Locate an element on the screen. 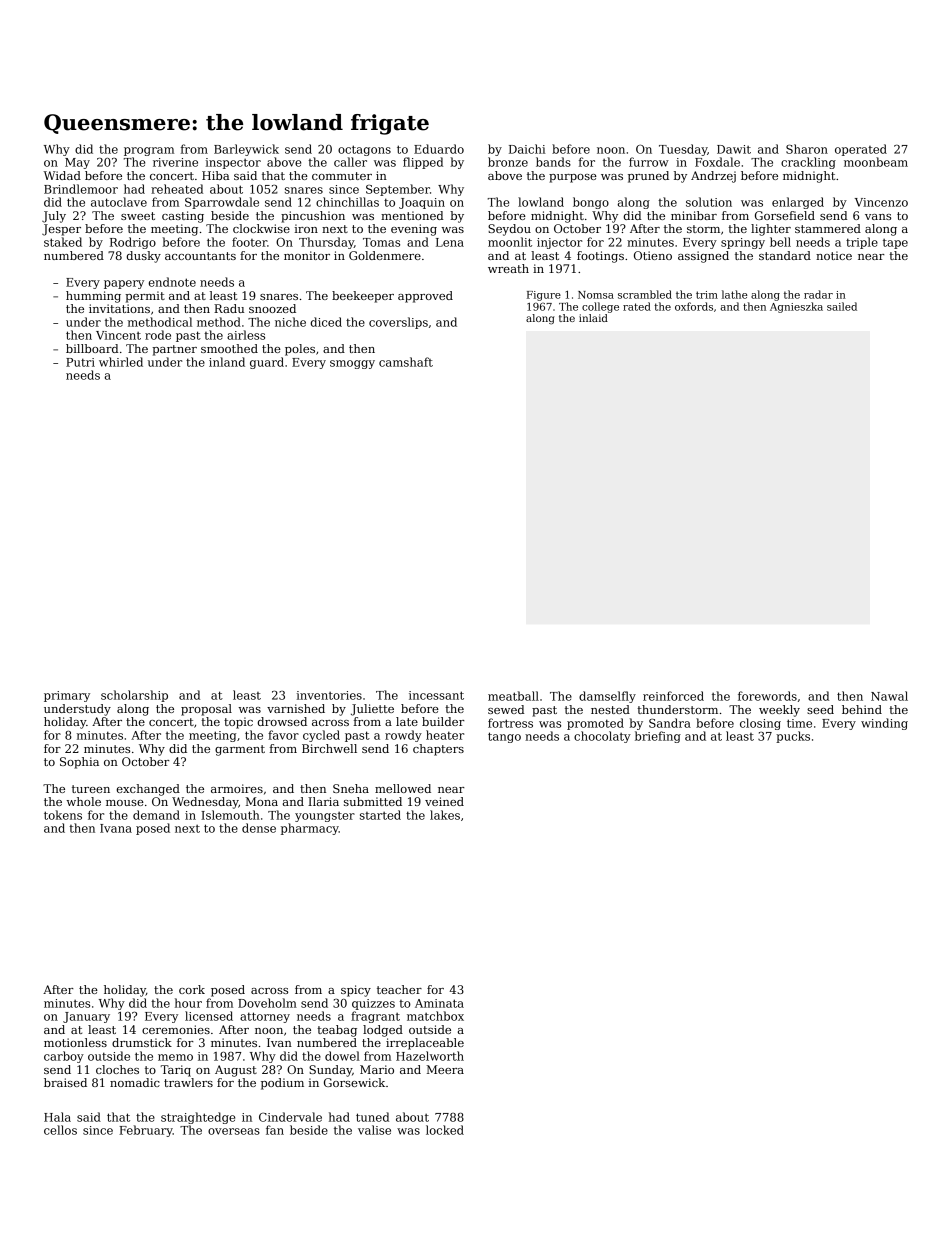  sailed is located at coordinates (842, 306).
